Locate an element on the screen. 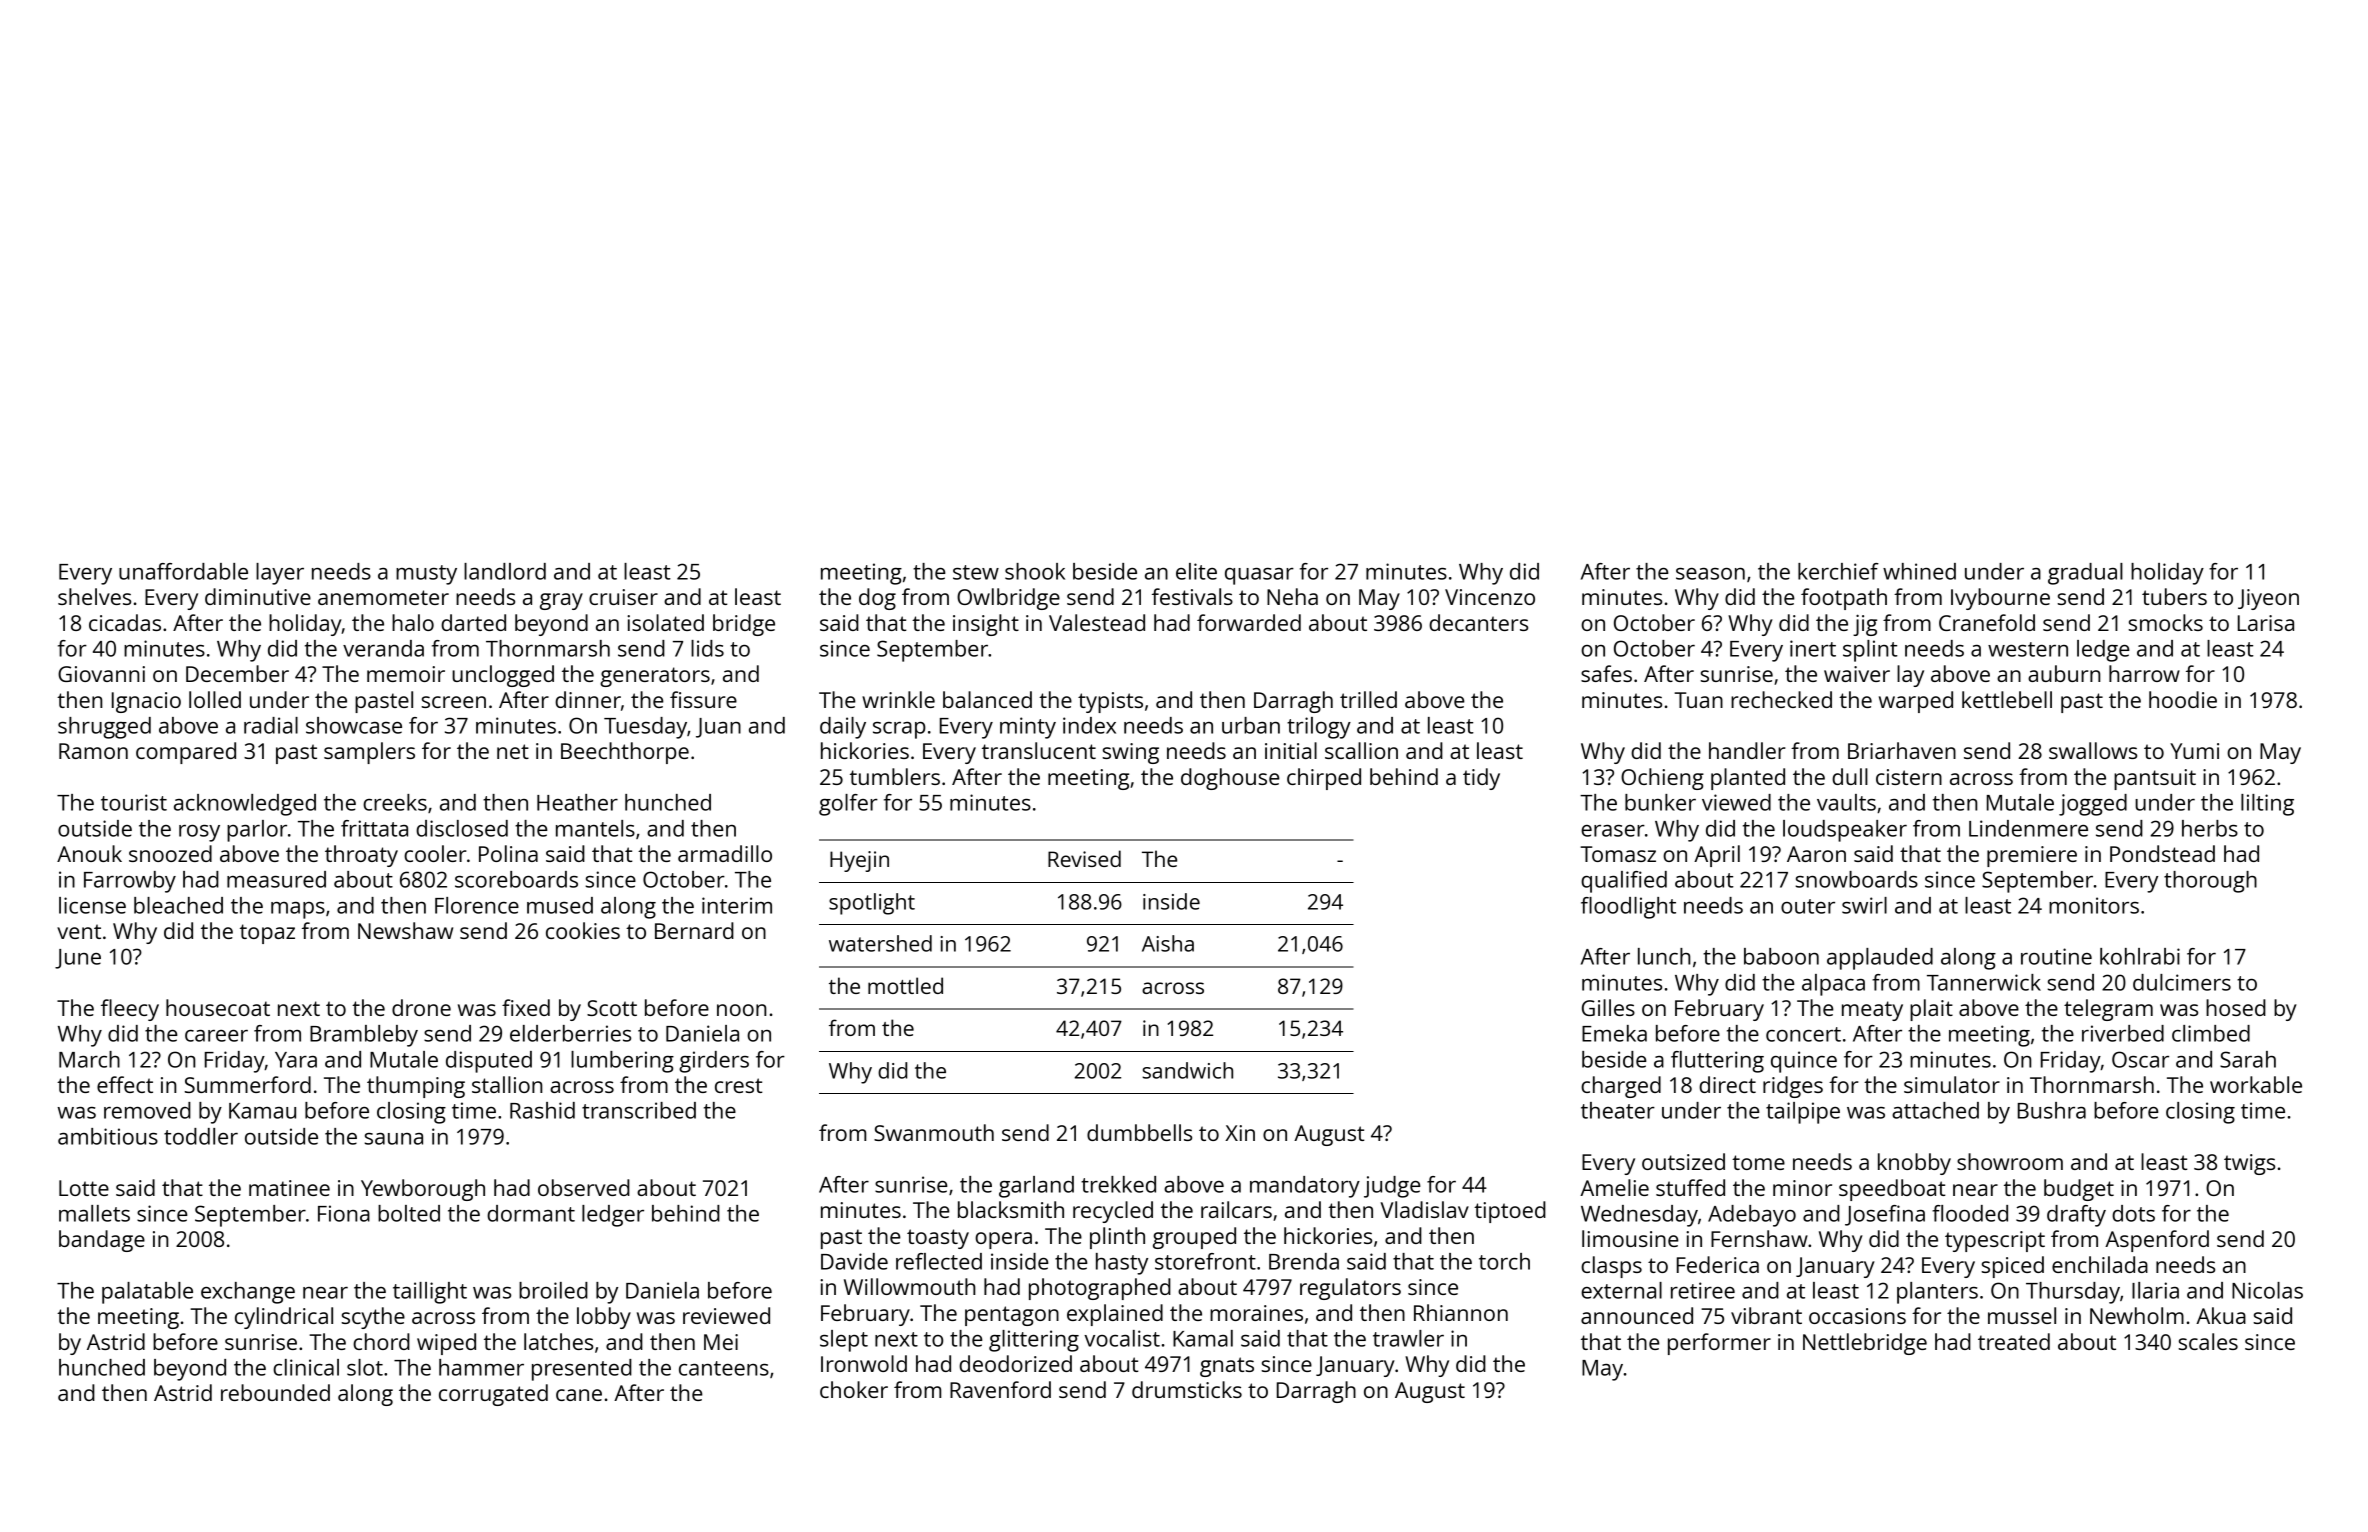 This screenshot has width=2368, height=1532. typescript is located at coordinates (1995, 1241).
